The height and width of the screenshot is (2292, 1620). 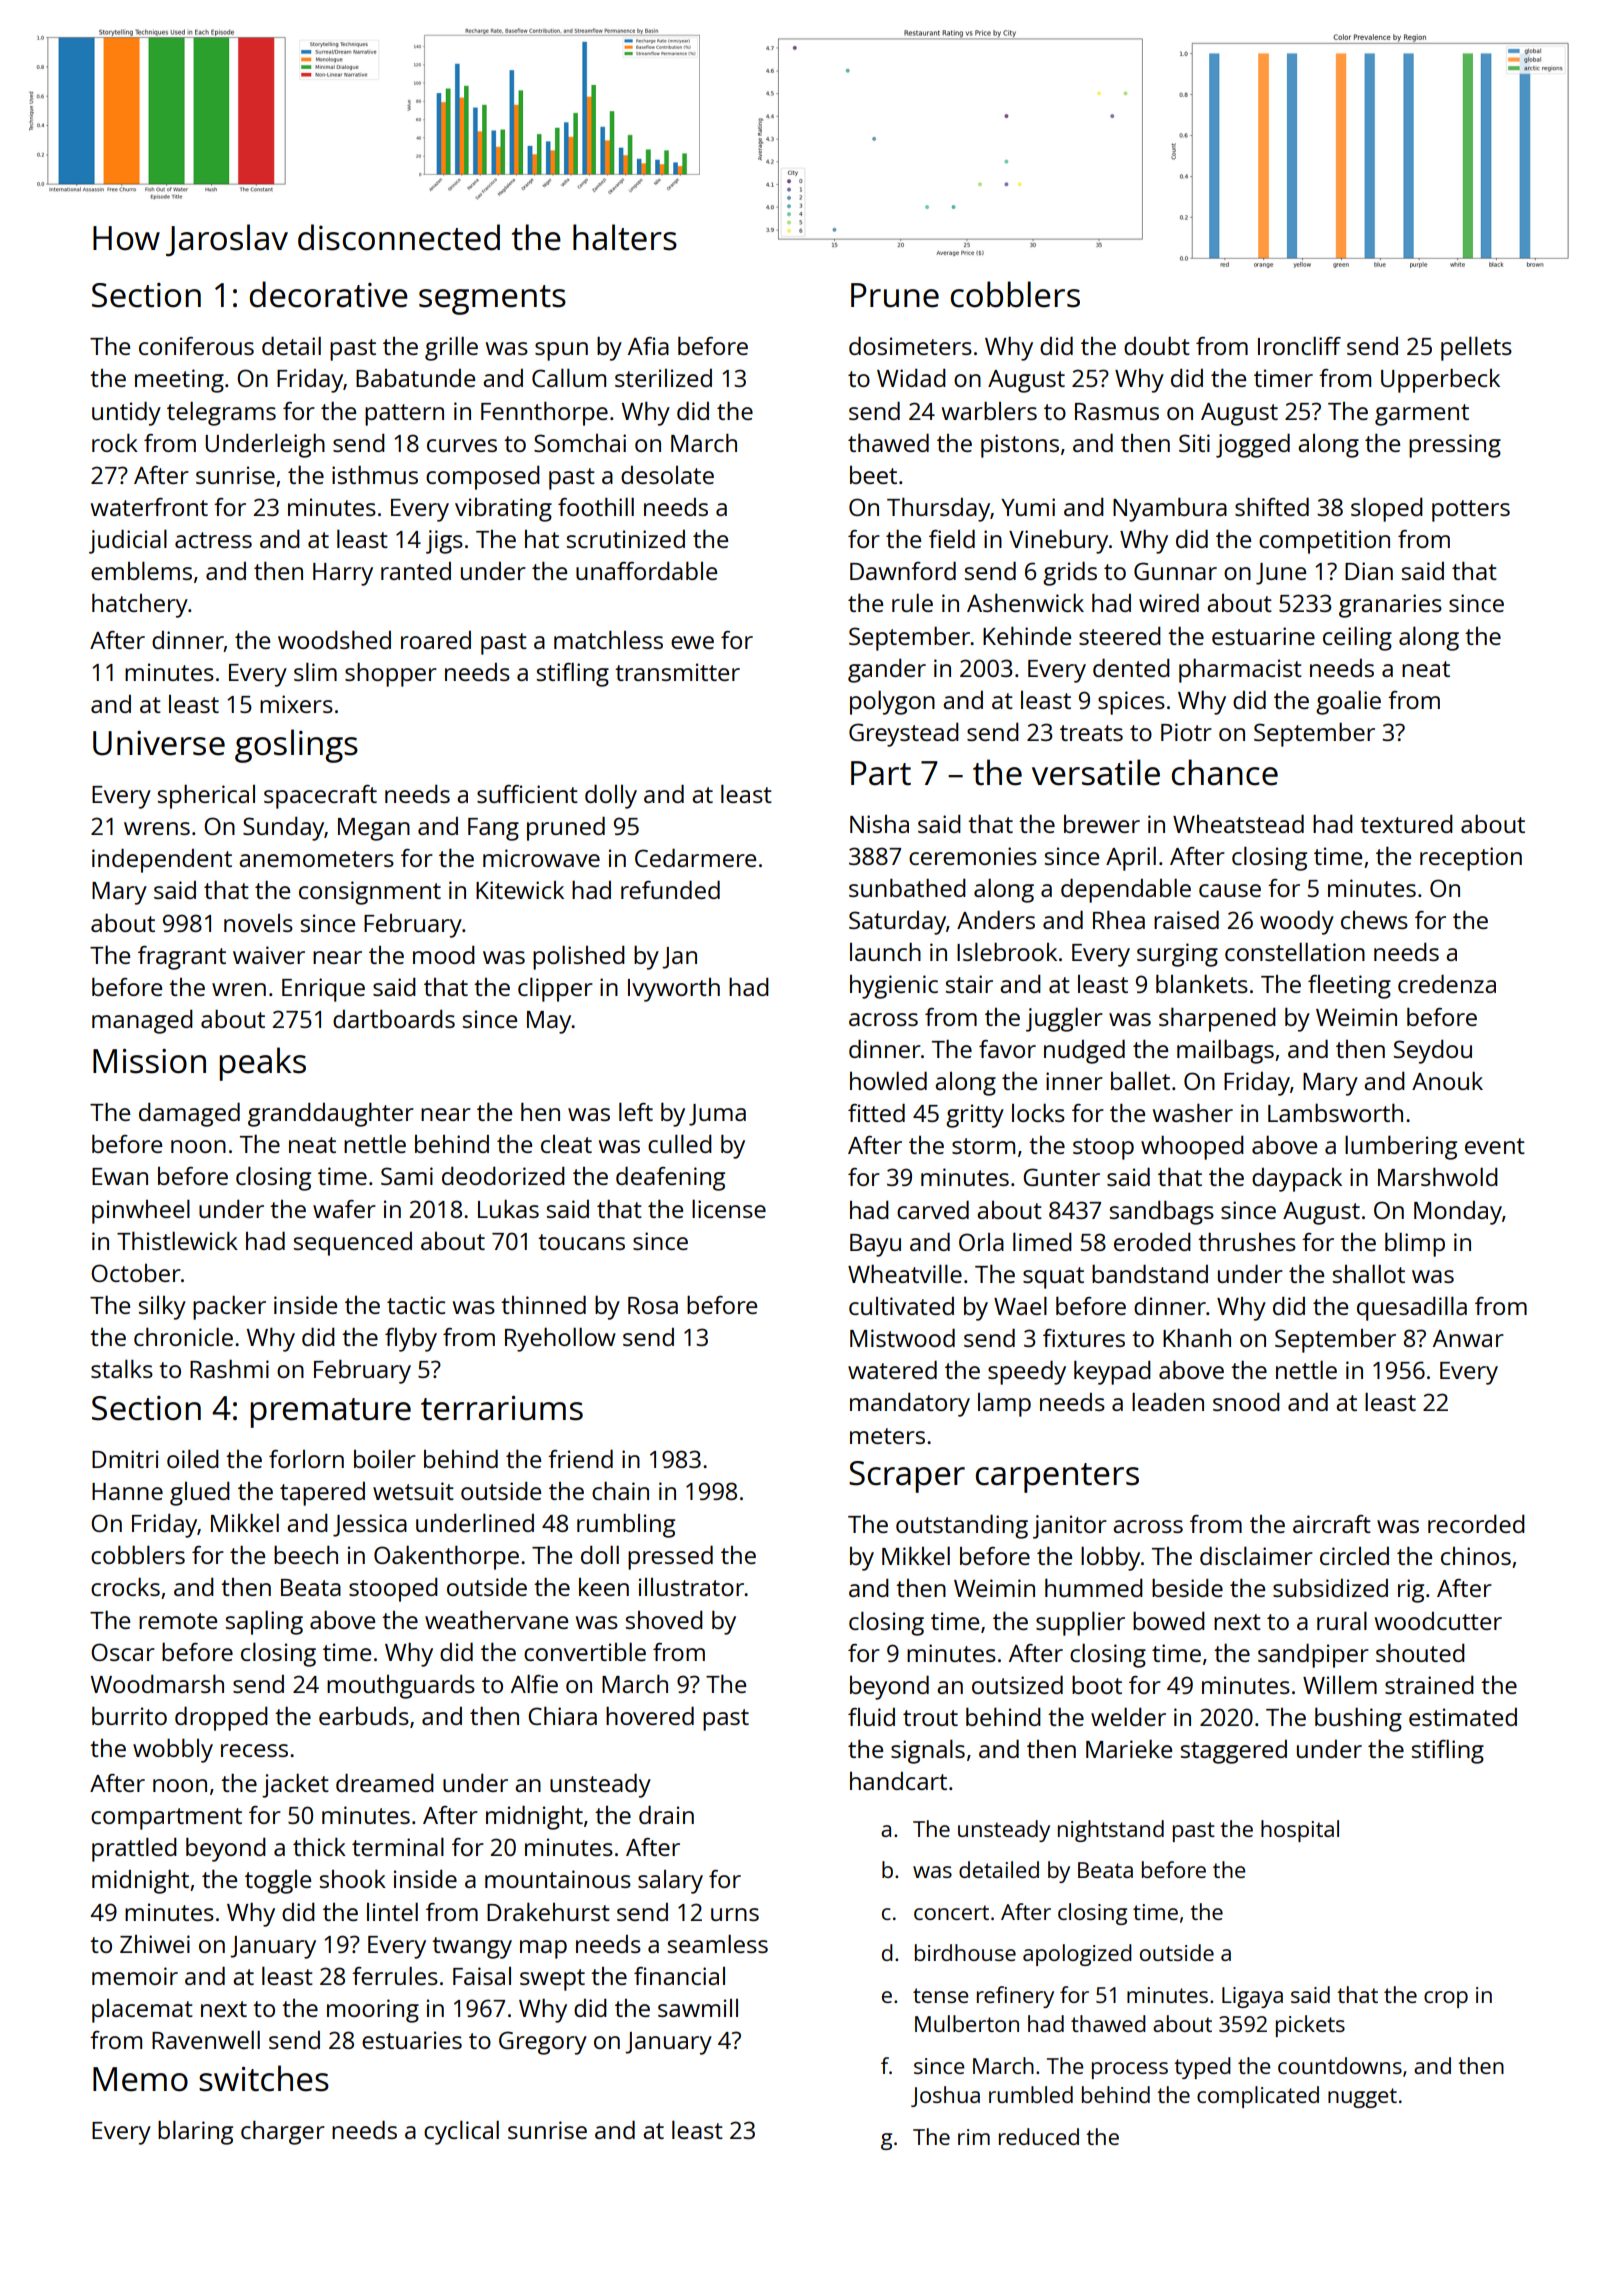 What do you see at coordinates (911, 377) in the screenshot?
I see `Widad` at bounding box center [911, 377].
